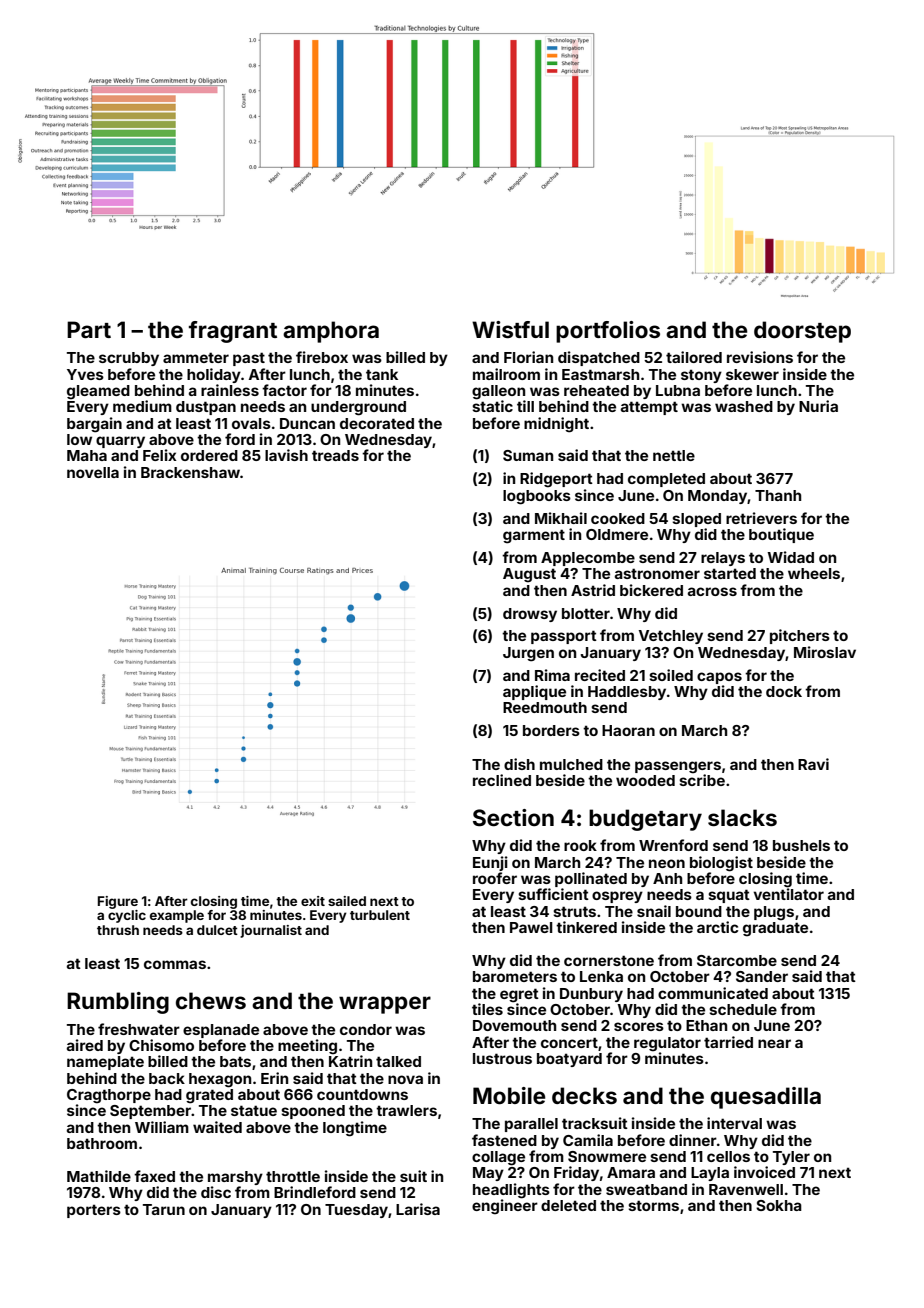  Describe the element at coordinates (418, 1209) in the screenshot. I see `Larisa` at that location.
